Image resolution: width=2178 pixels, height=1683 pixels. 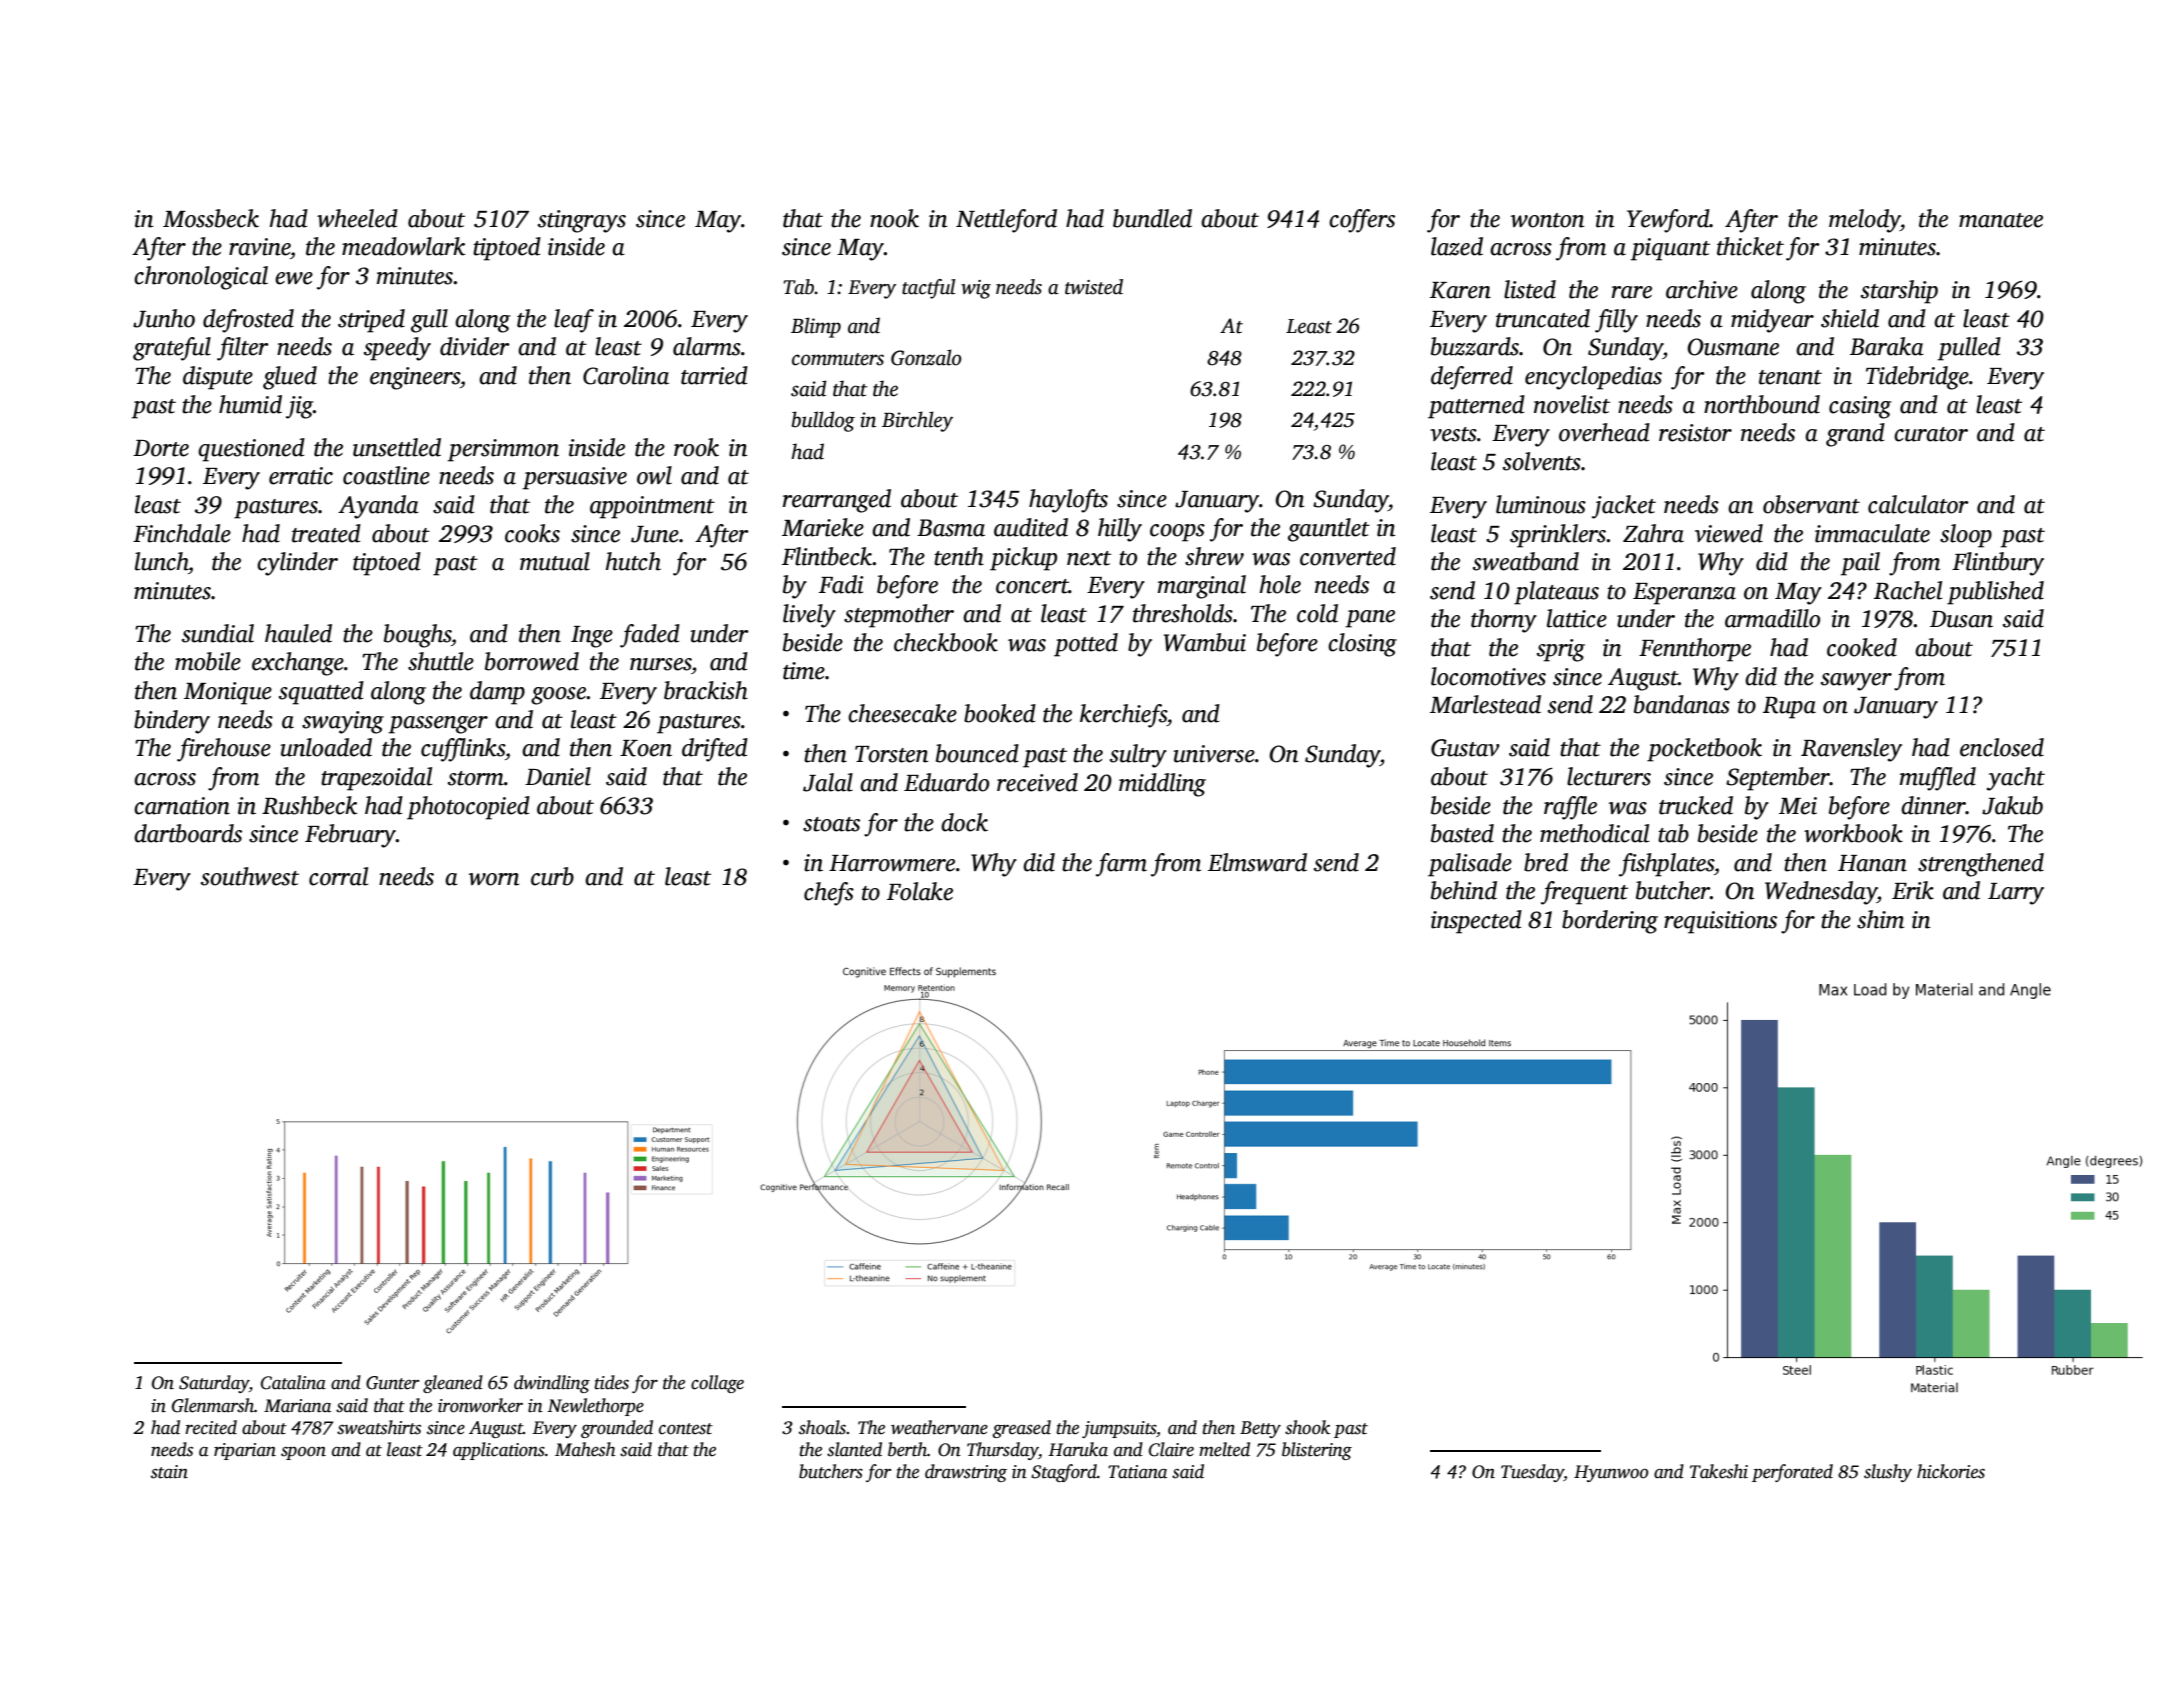 What do you see at coordinates (1666, 865) in the document?
I see `fishplates` at bounding box center [1666, 865].
